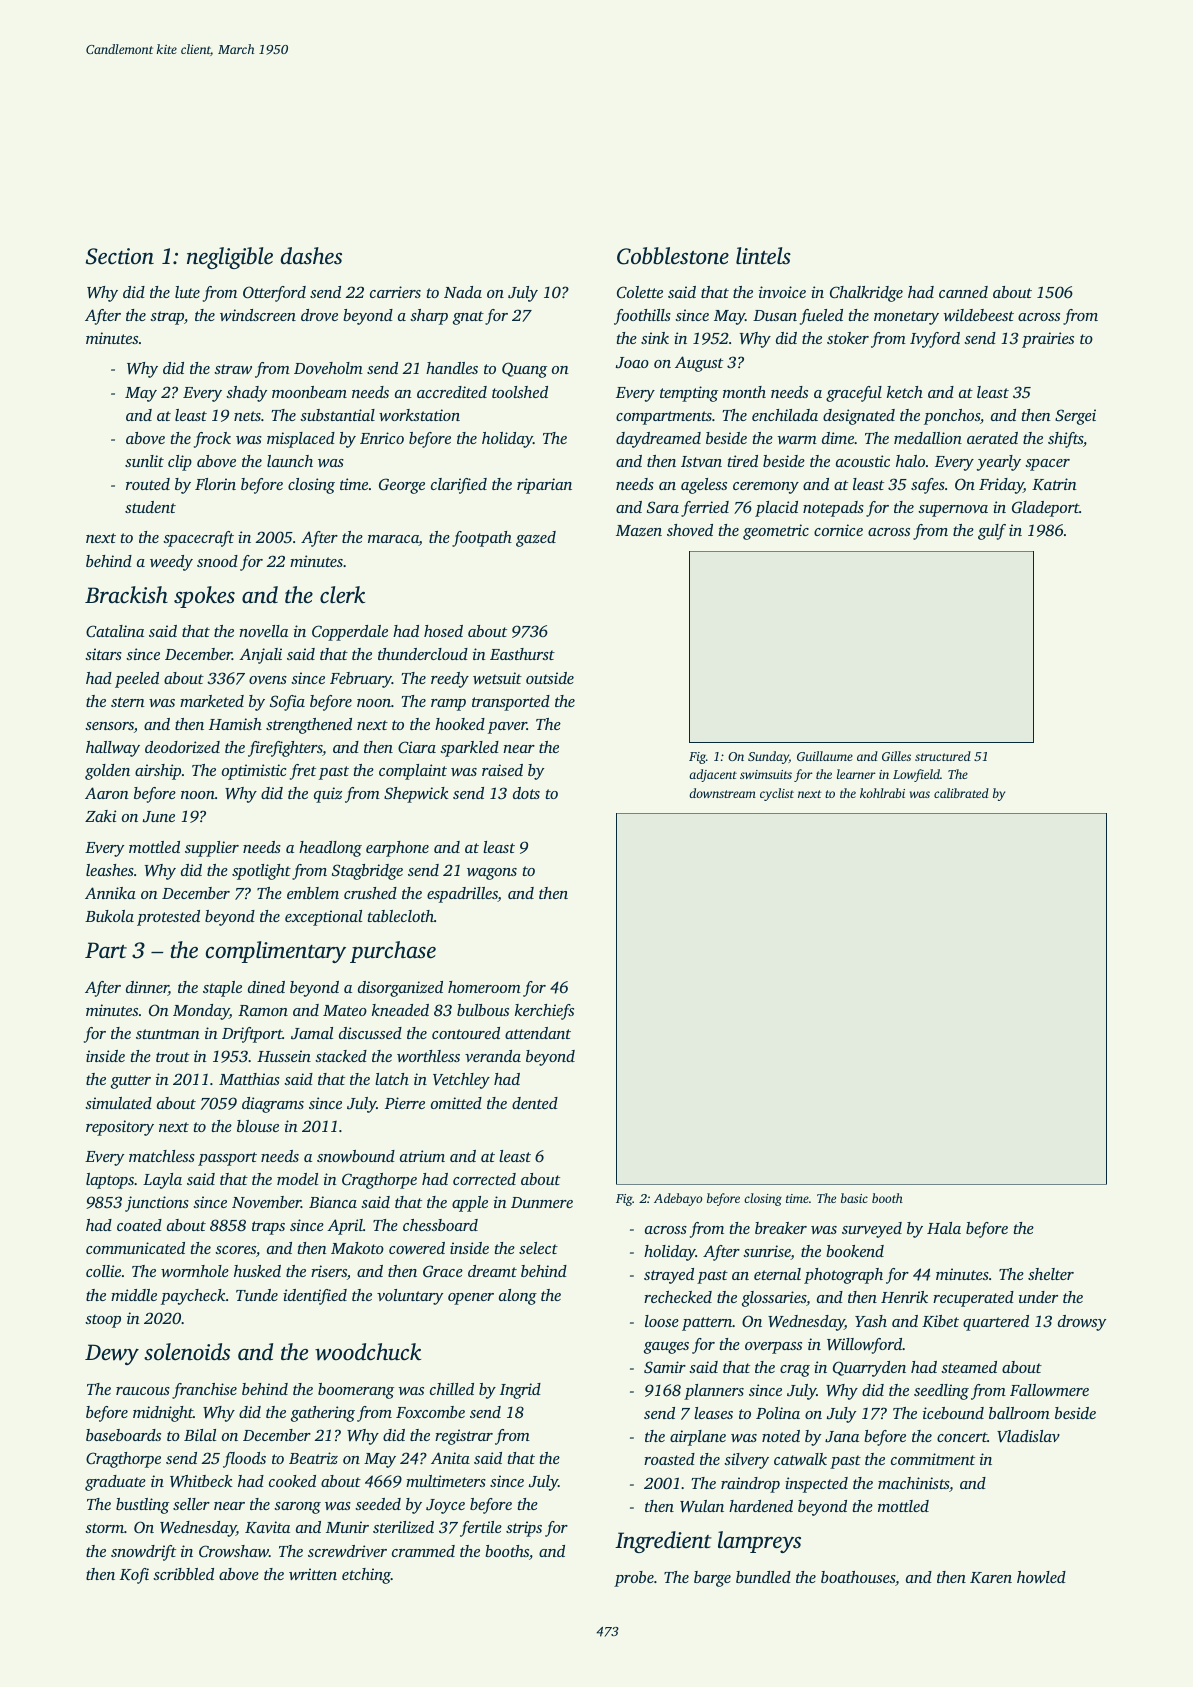 This screenshot has height=1687, width=1193. What do you see at coordinates (673, 256) in the screenshot?
I see `Cobblestone` at bounding box center [673, 256].
